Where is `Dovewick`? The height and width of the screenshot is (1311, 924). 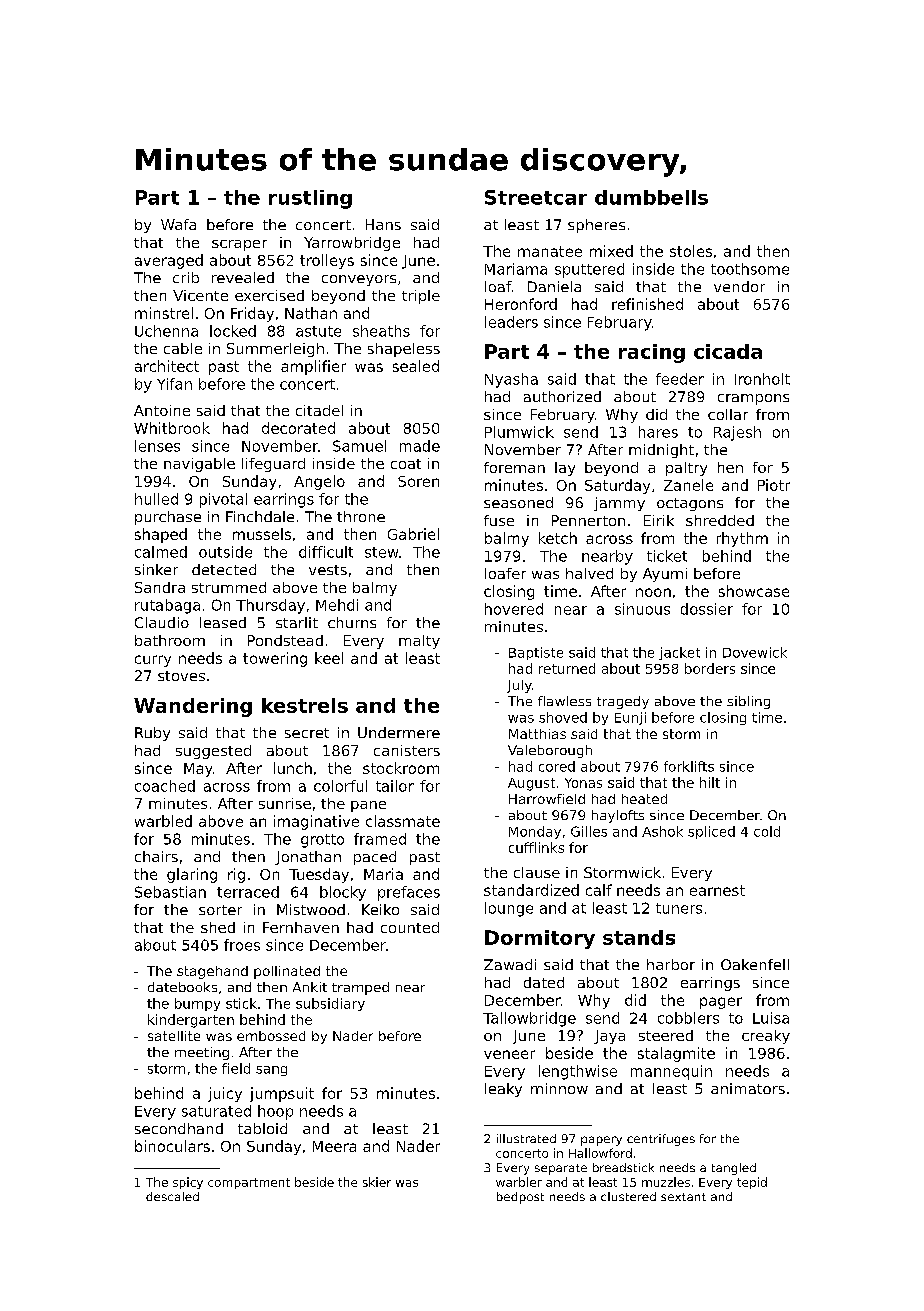 Dovewick is located at coordinates (755, 652).
